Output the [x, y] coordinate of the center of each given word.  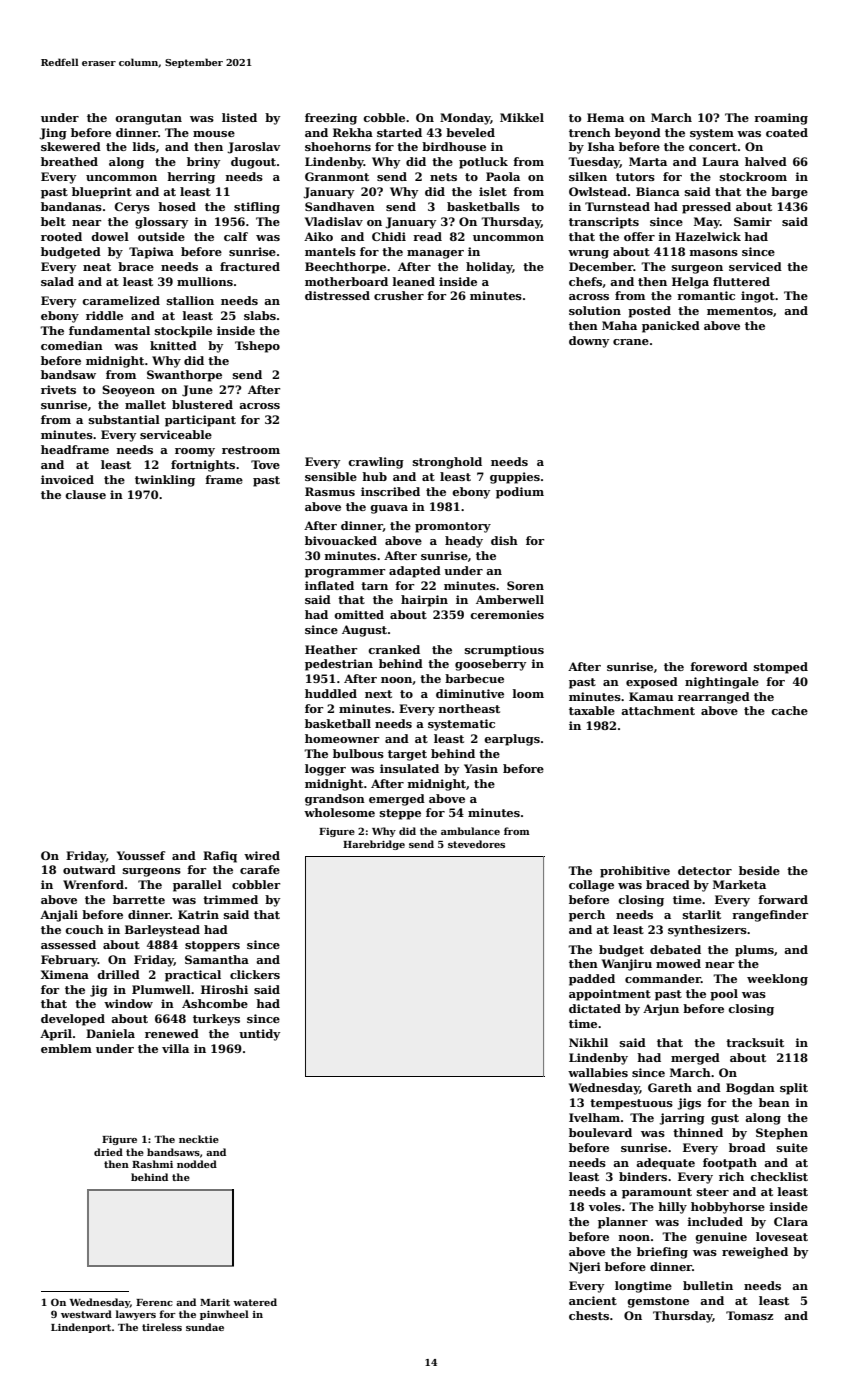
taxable [592, 710]
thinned [698, 1132]
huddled [331, 693]
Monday [465, 119]
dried [108, 1152]
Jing [53, 134]
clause [85, 494]
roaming [781, 119]
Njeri [585, 1268]
